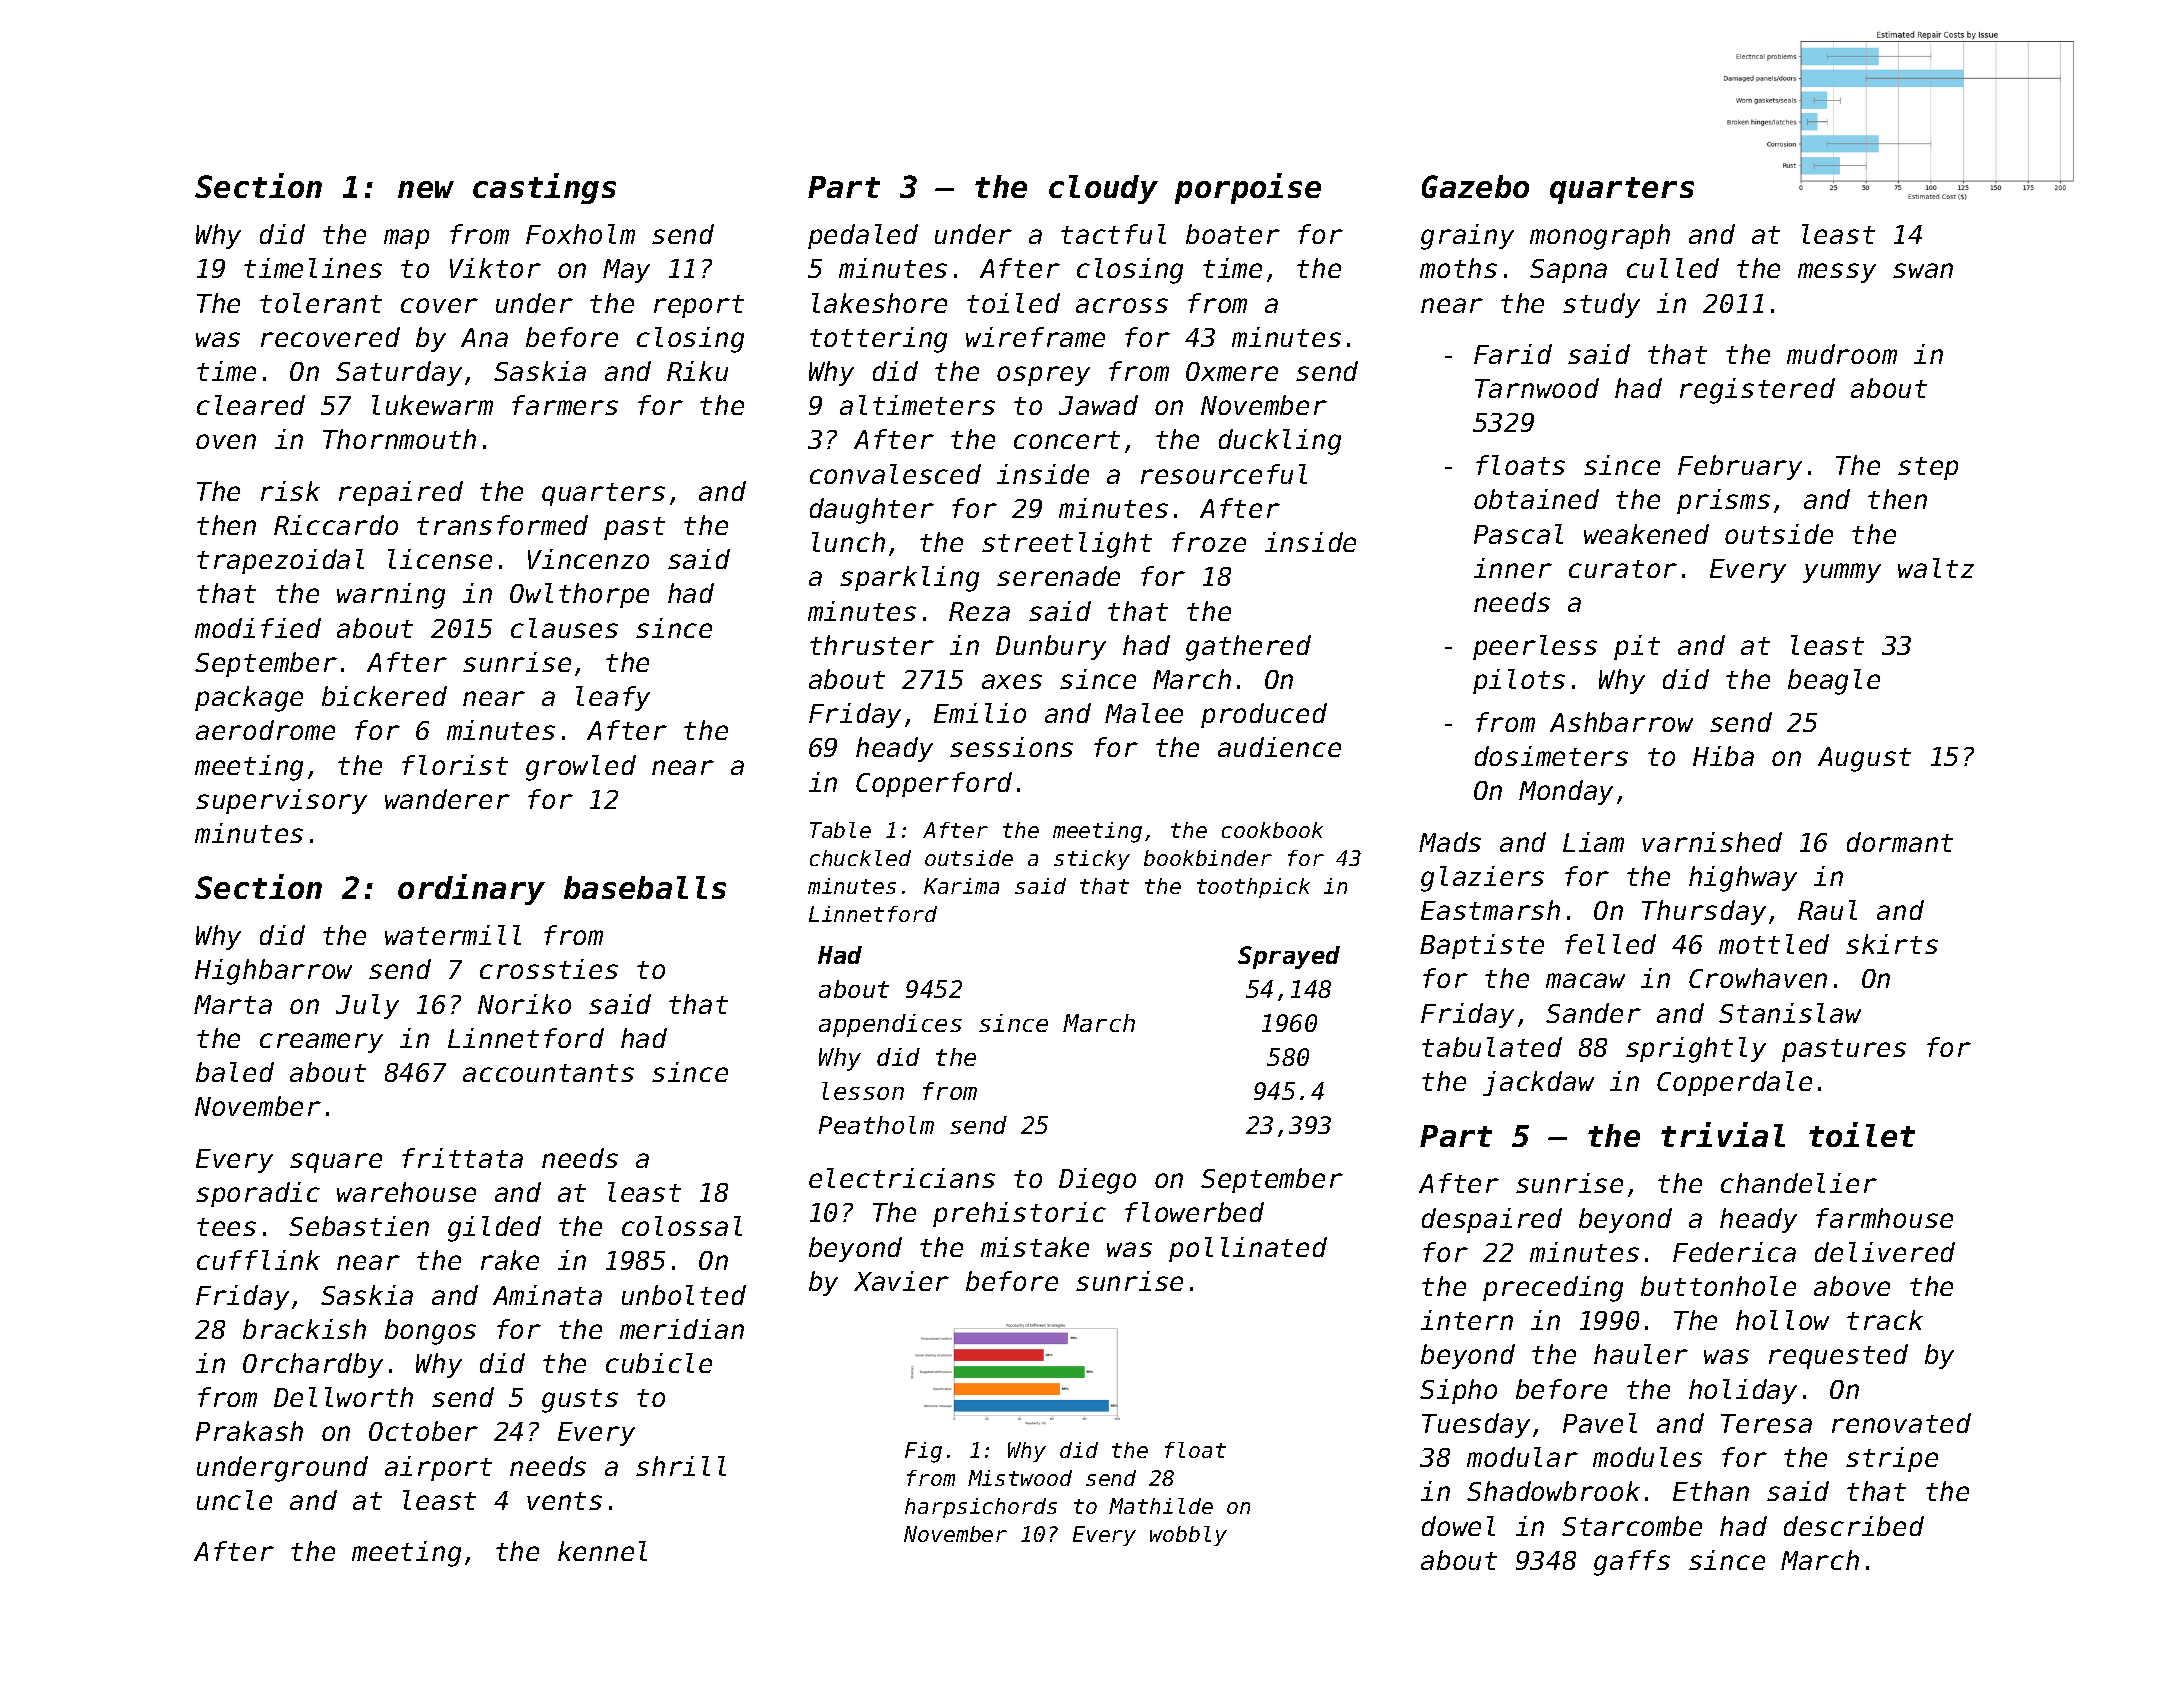 This screenshot has height=1683, width=2178. I want to click on new, so click(426, 189).
